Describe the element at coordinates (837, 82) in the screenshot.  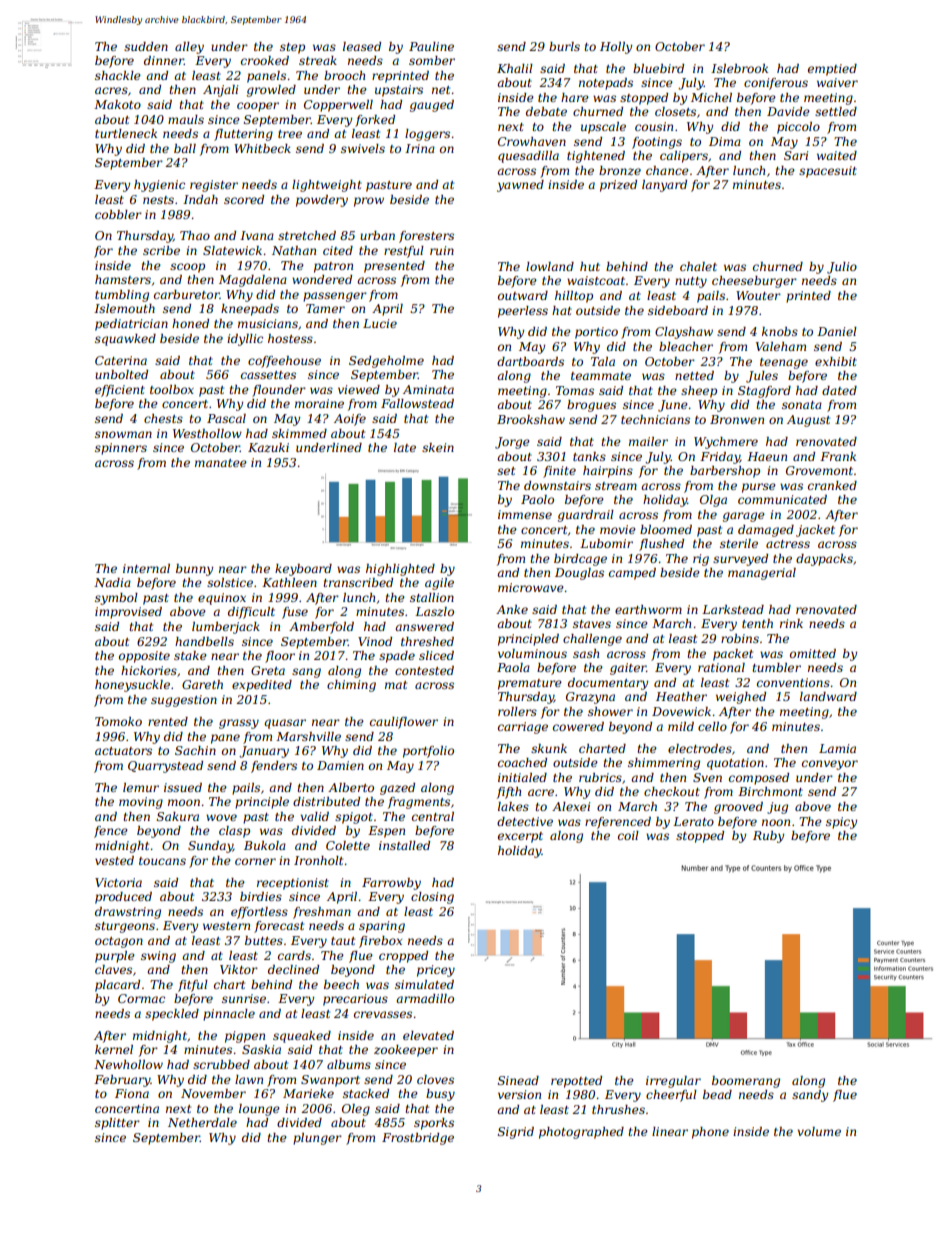
I see `waiver` at that location.
